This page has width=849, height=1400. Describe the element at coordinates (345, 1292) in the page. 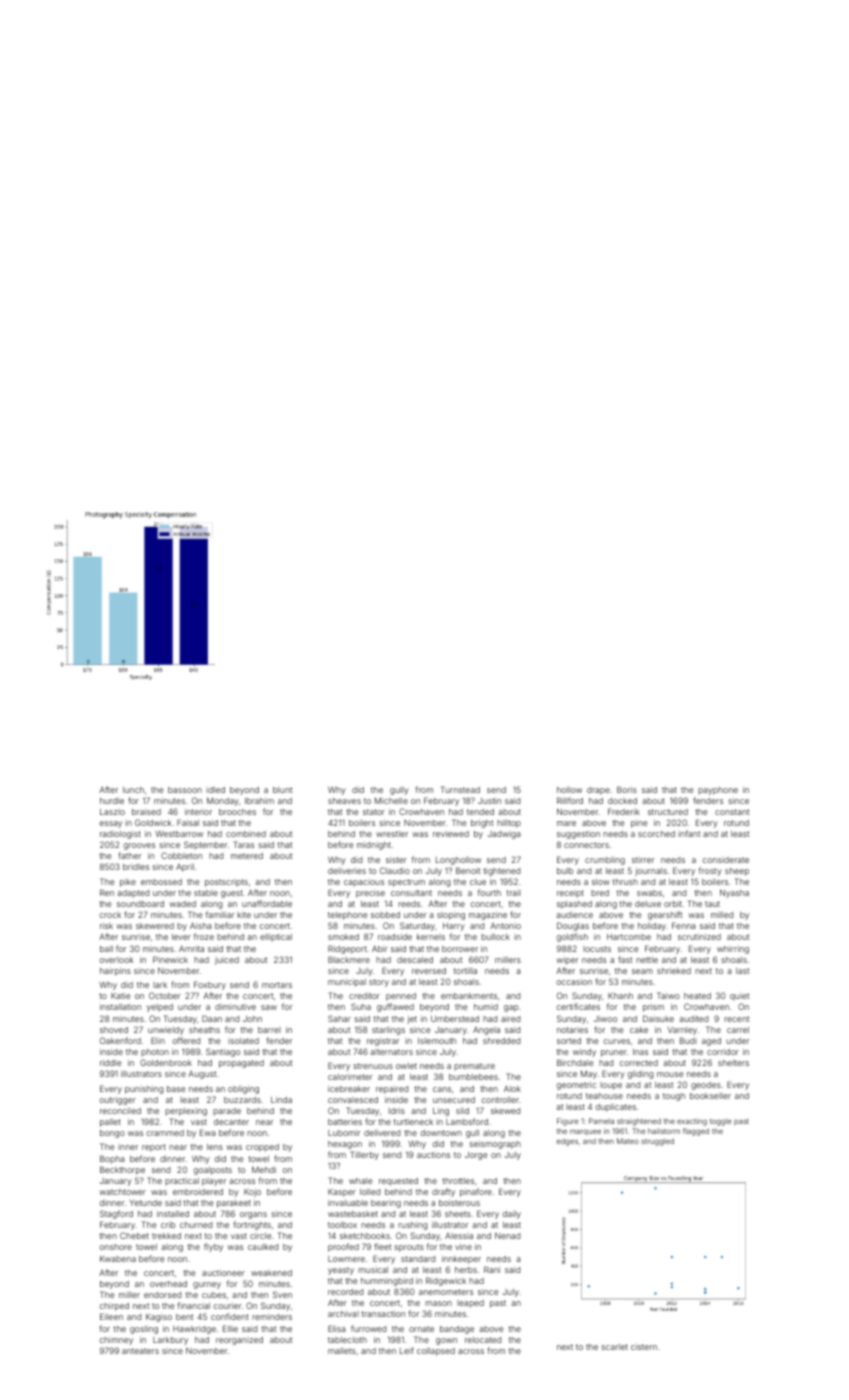

I see `recorded` at that location.
